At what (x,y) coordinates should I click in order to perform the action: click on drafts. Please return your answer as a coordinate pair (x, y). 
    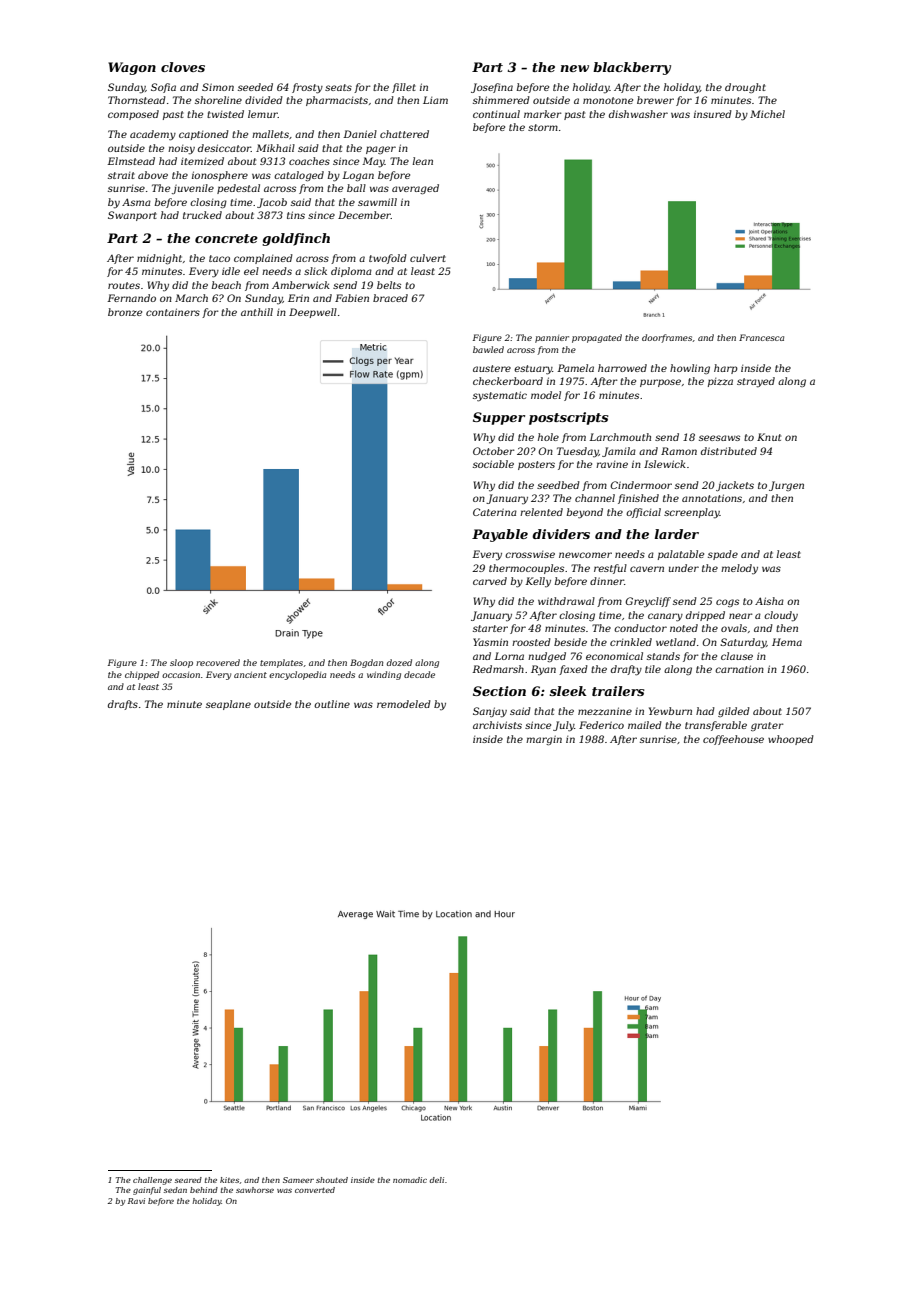
    Looking at the image, I should click on (123, 705).
